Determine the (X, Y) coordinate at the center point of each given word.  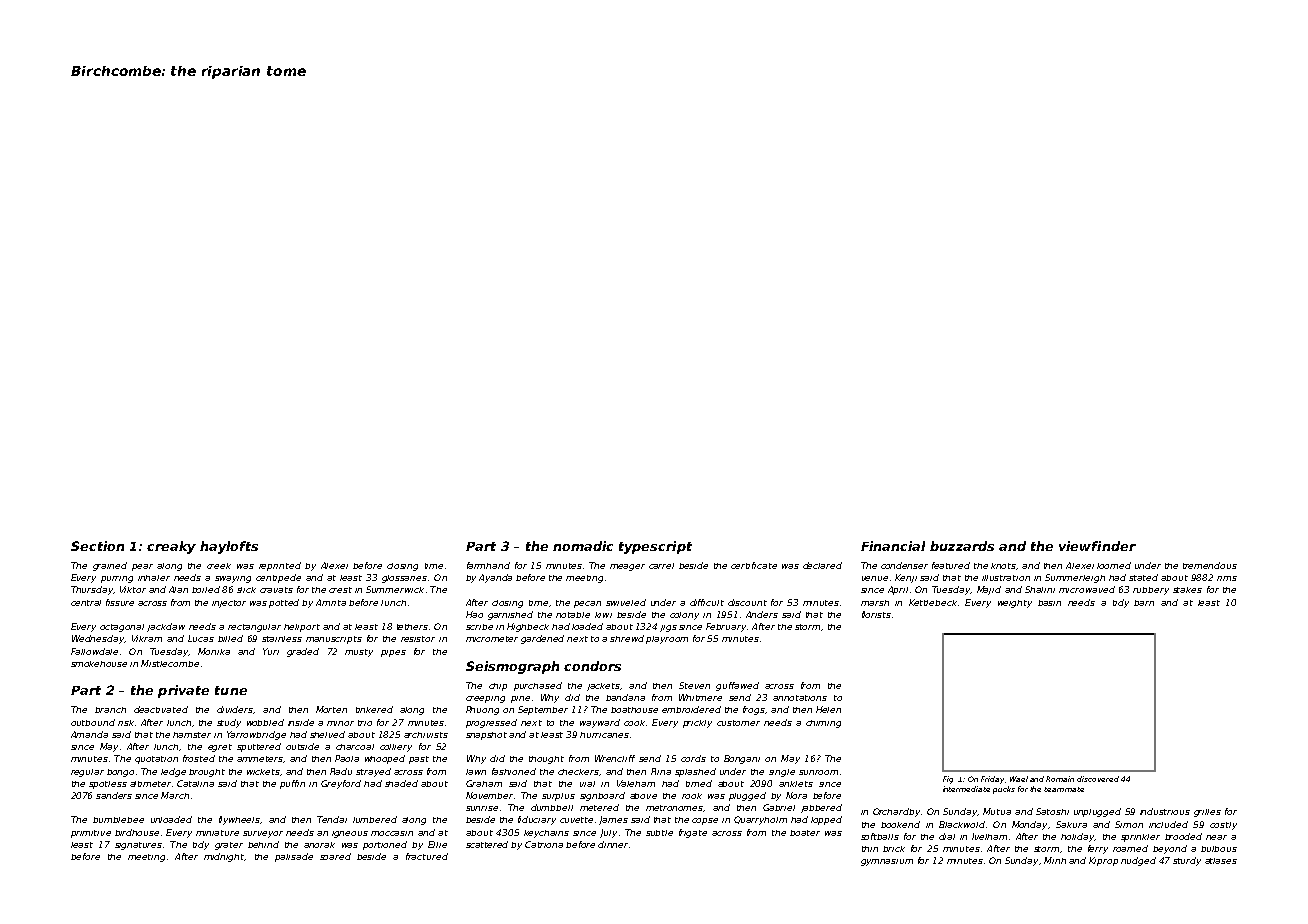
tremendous (1210, 565)
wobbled (265, 722)
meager (627, 567)
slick (246, 590)
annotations (800, 698)
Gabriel (779, 807)
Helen (828, 709)
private (183, 691)
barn (1144, 603)
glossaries (404, 579)
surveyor (263, 834)
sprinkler (1140, 838)
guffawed (737, 686)
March (175, 795)
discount (747, 602)
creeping (485, 699)
